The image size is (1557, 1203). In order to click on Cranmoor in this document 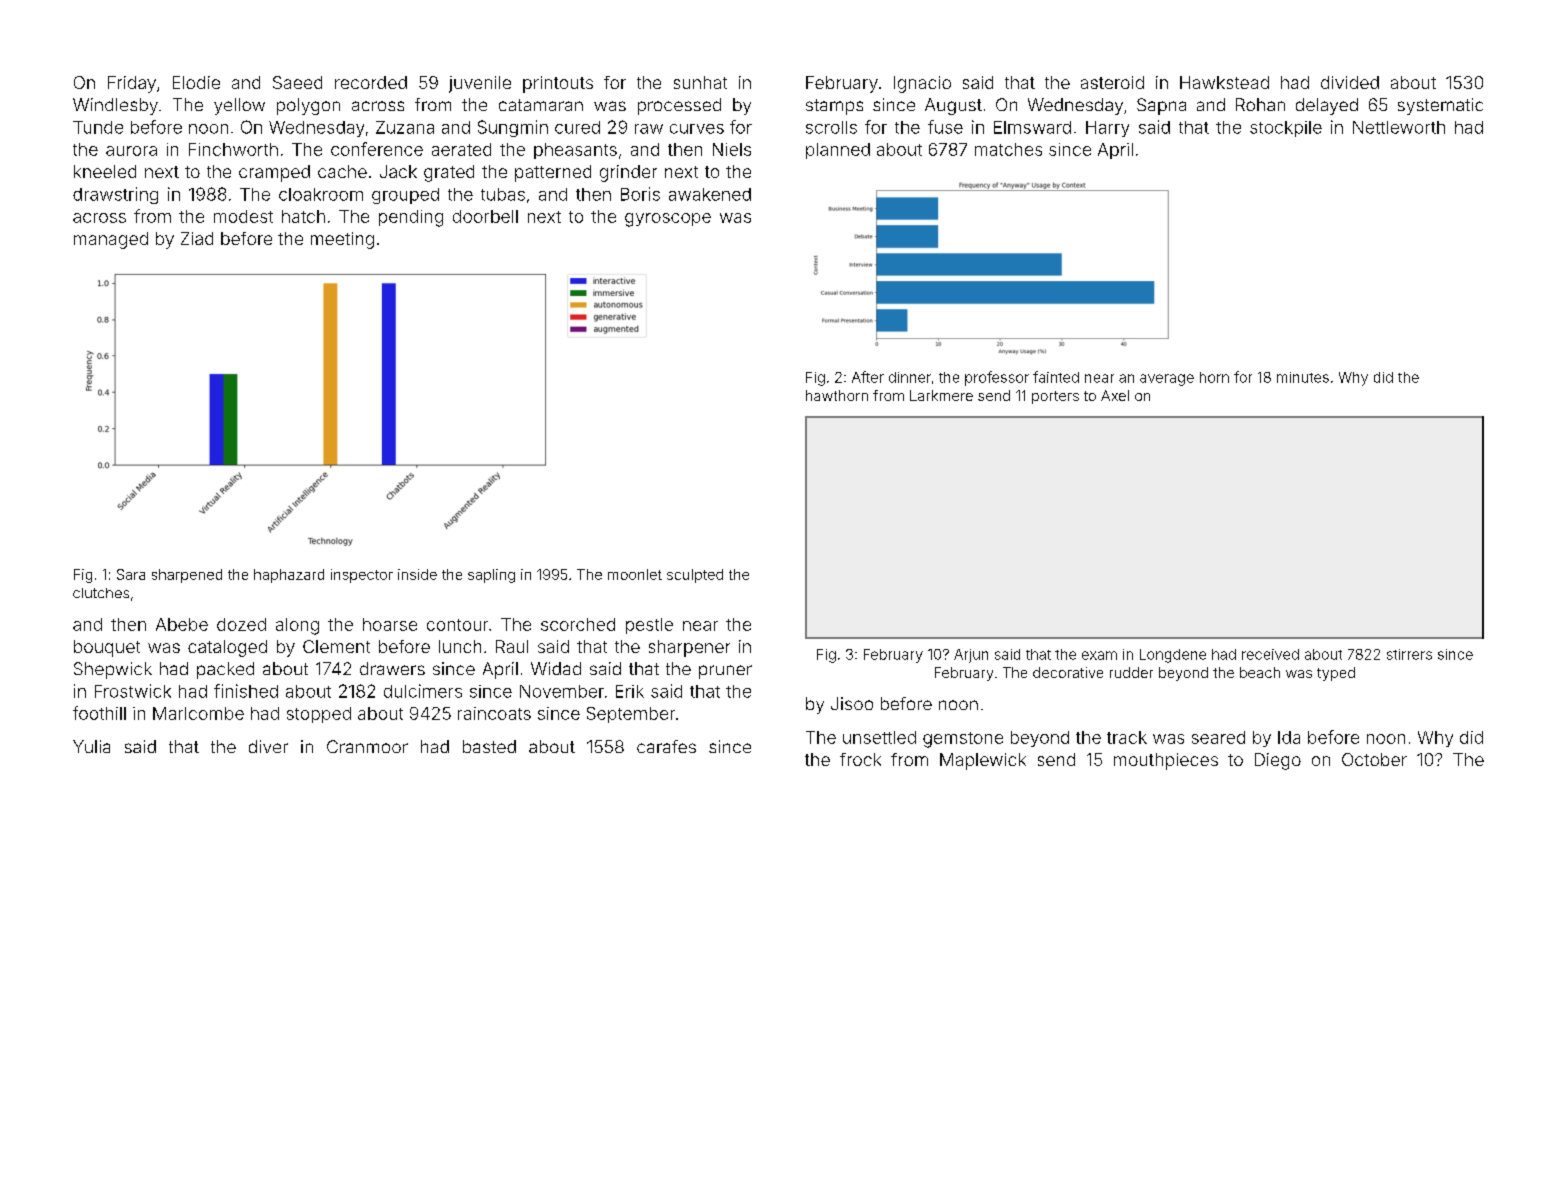, I will do `click(367, 746)`.
